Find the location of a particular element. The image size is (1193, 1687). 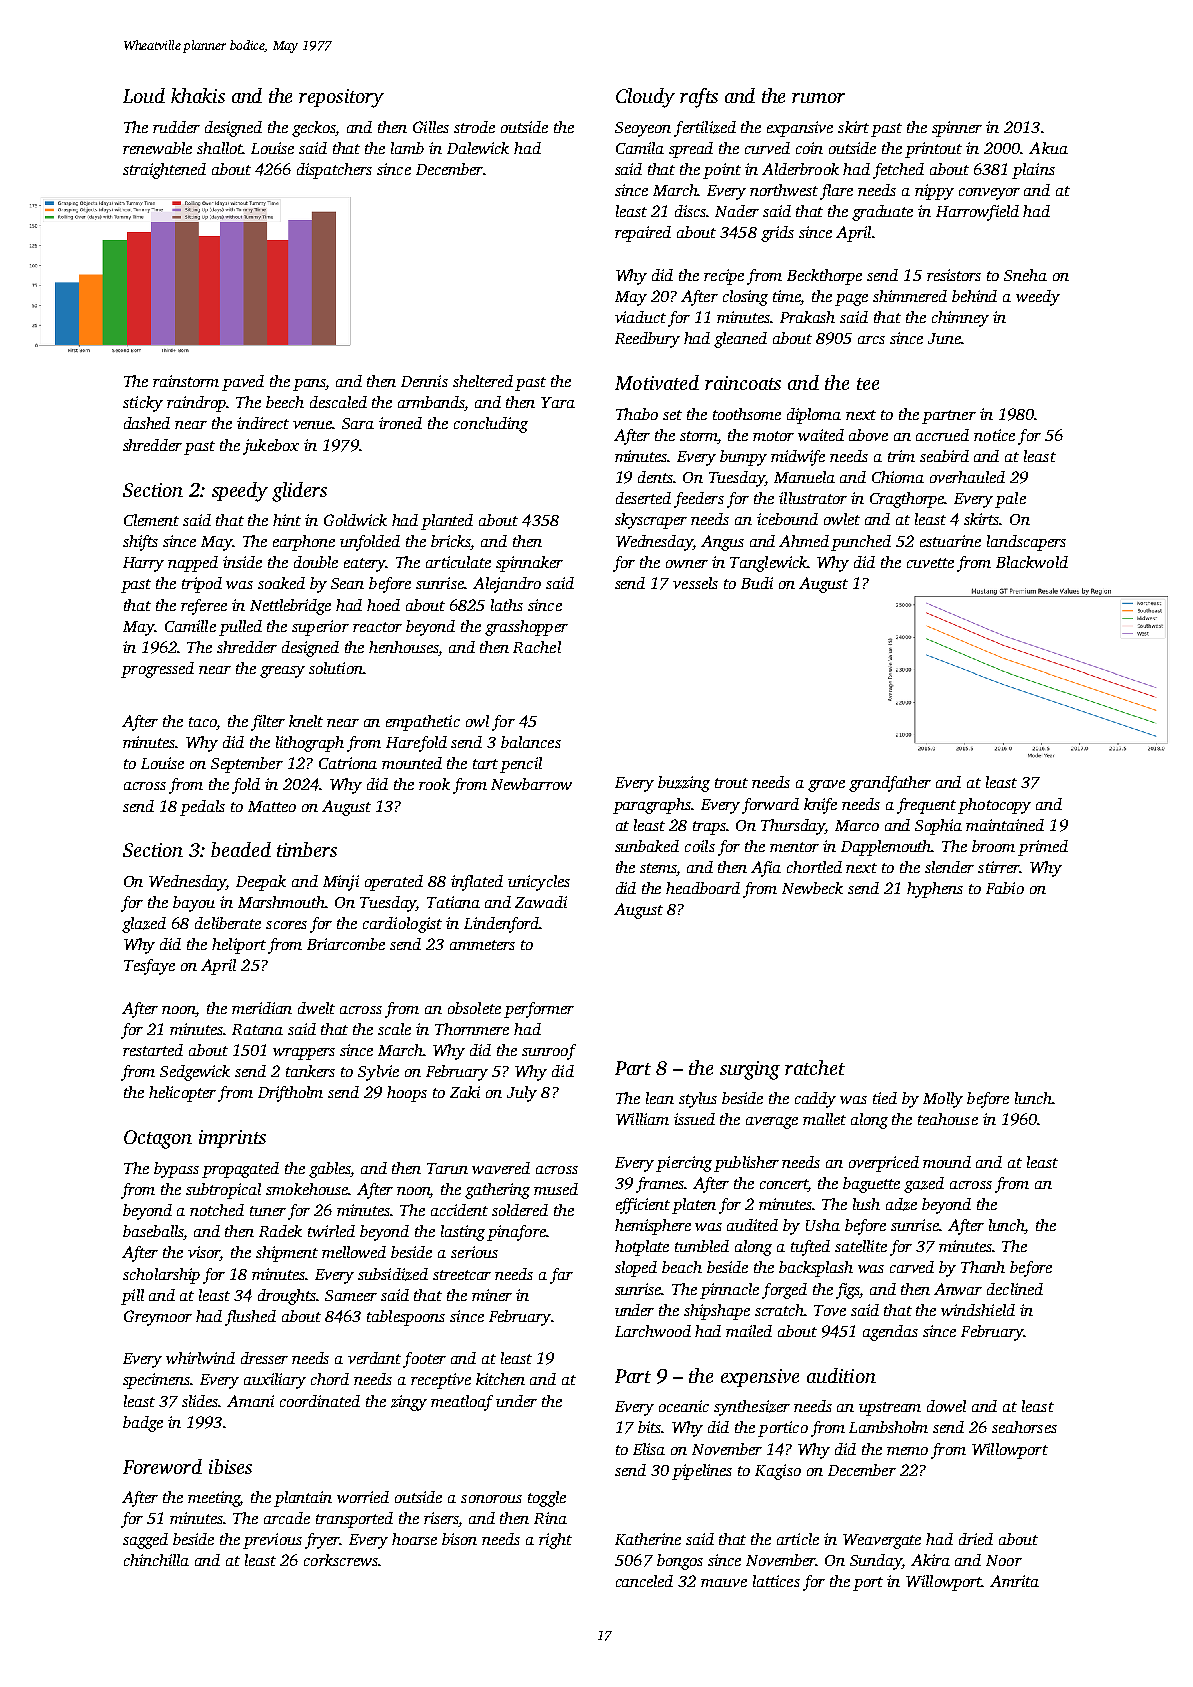

bypass is located at coordinates (176, 1170).
